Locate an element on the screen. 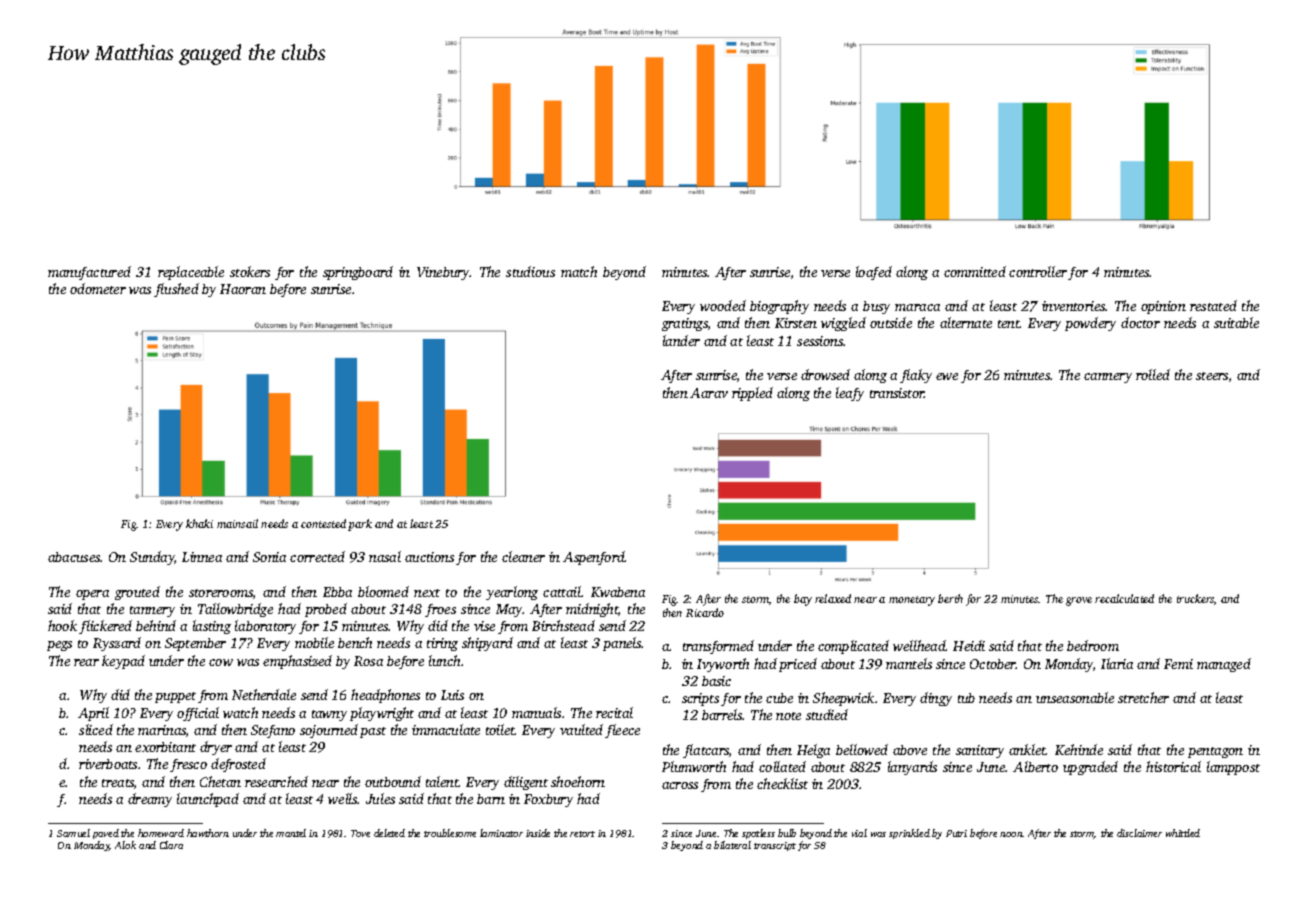  odometer is located at coordinates (98, 288).
